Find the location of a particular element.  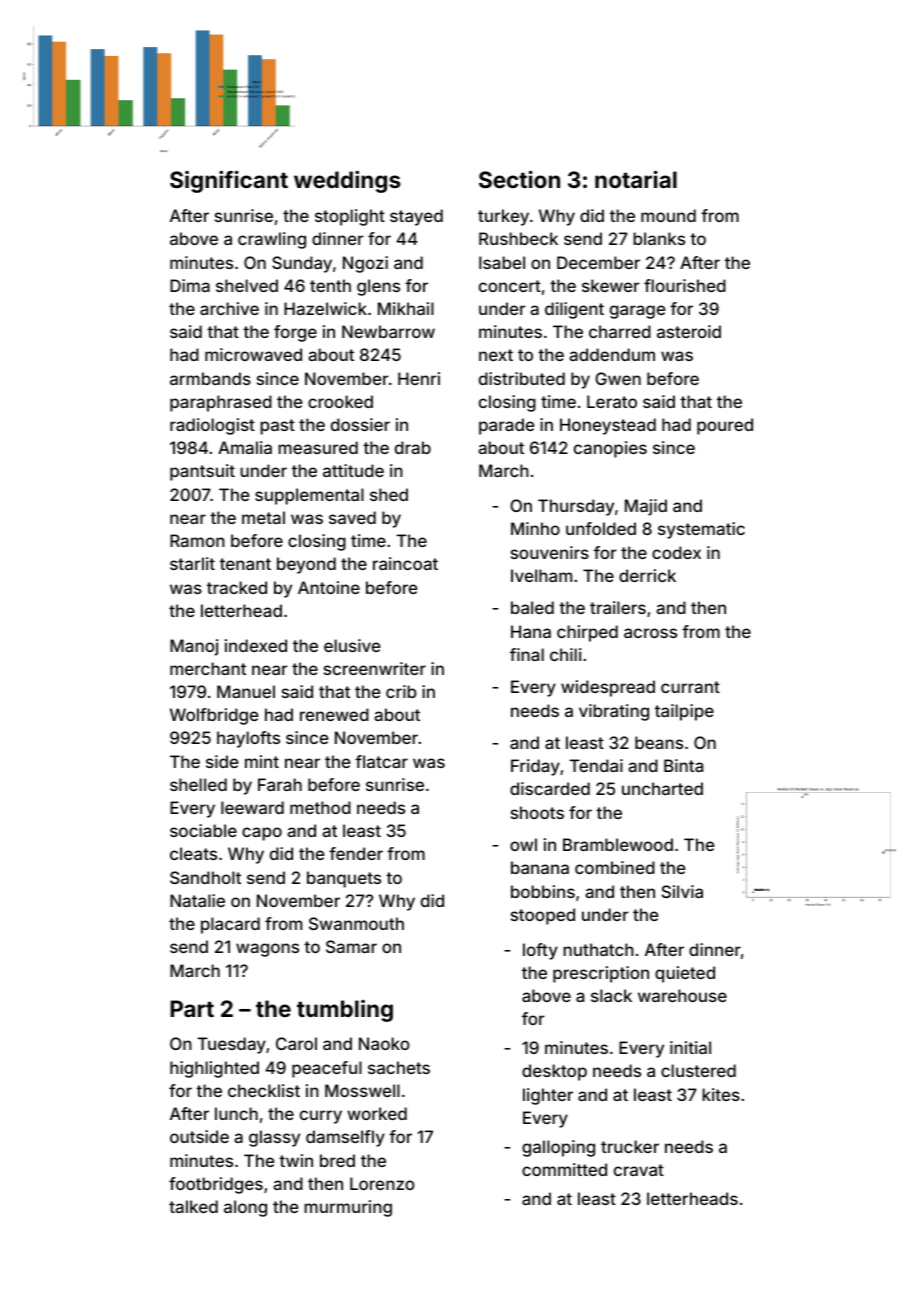

mound is located at coordinates (668, 215).
